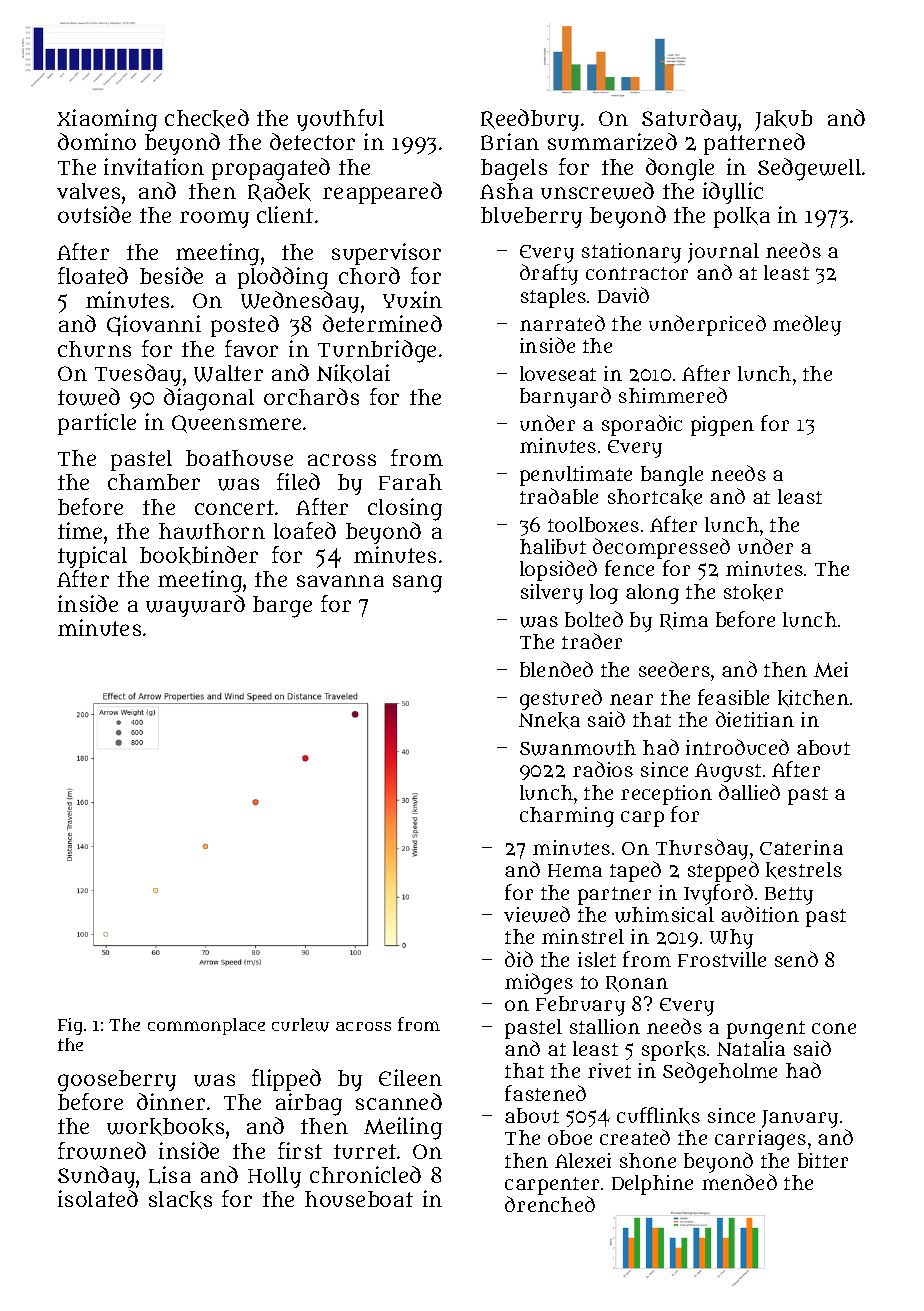 The width and height of the screenshot is (924, 1311). Describe the element at coordinates (300, 1025) in the screenshot. I see `curlew` at that location.
